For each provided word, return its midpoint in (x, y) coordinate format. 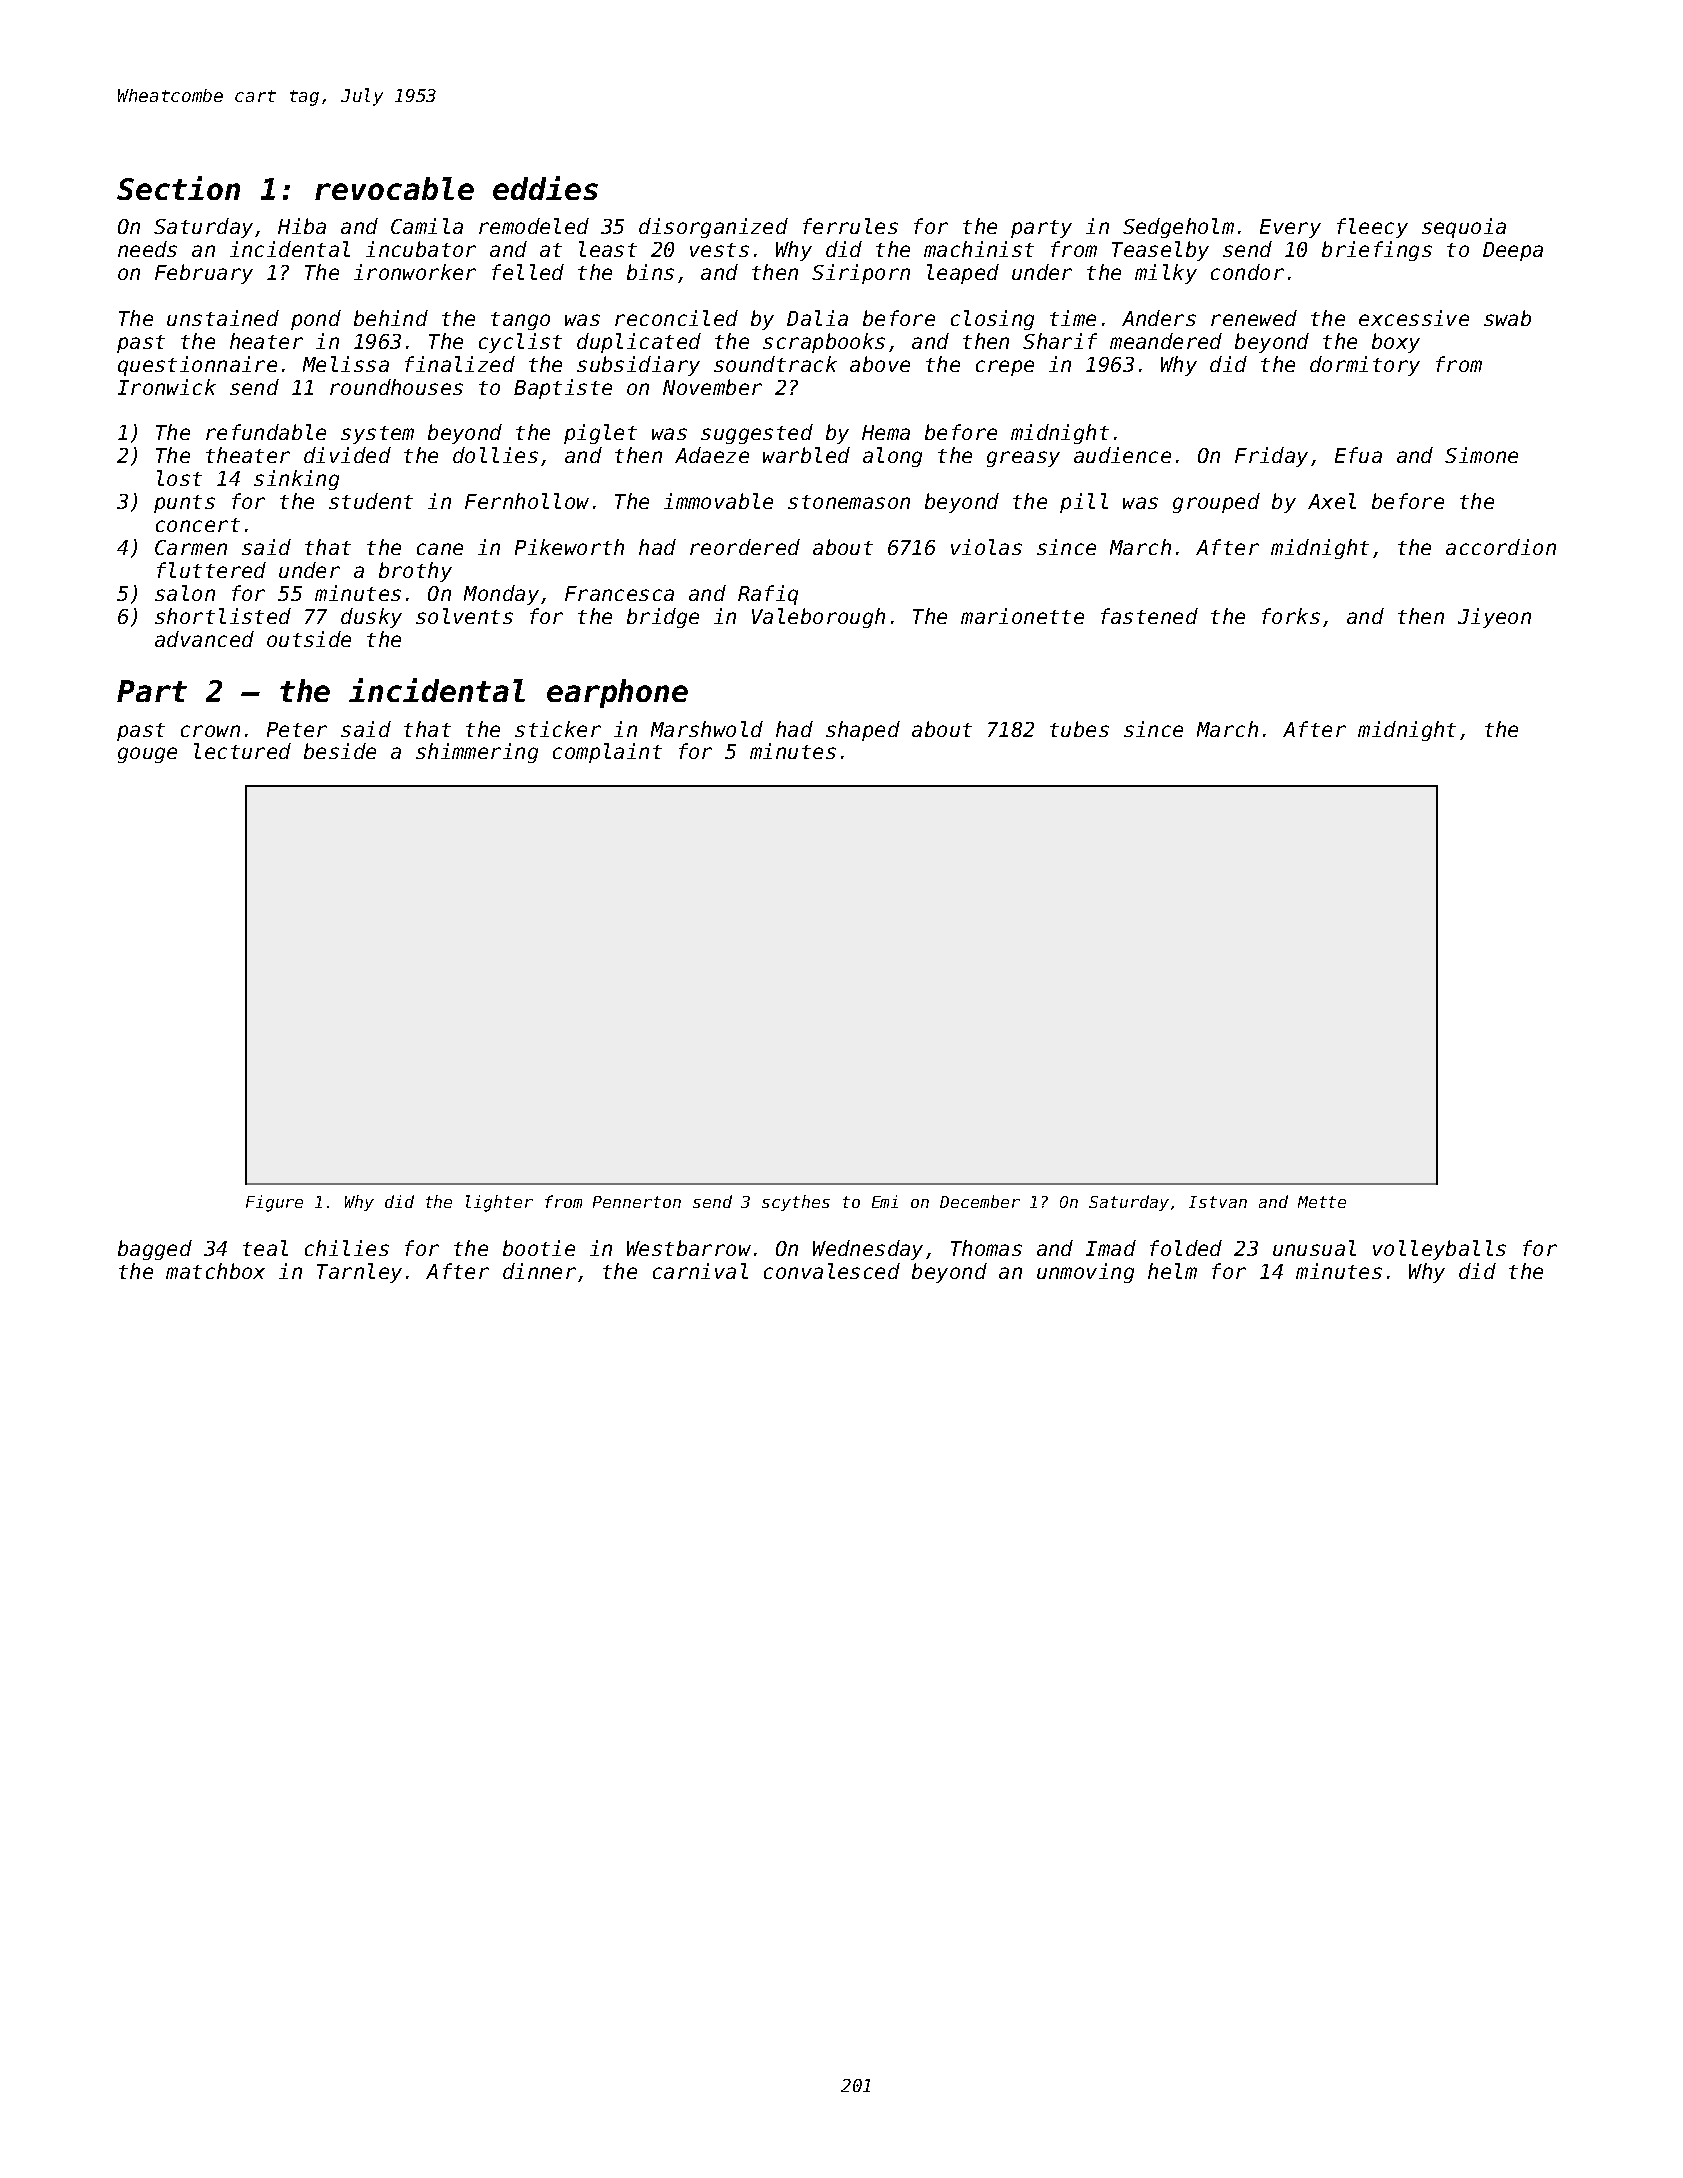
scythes (796, 1203)
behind (391, 318)
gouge (147, 755)
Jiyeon (1494, 618)
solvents (464, 616)
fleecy (1372, 228)
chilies (347, 1248)
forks (1291, 616)
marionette (1022, 616)
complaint (607, 753)
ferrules (850, 226)
